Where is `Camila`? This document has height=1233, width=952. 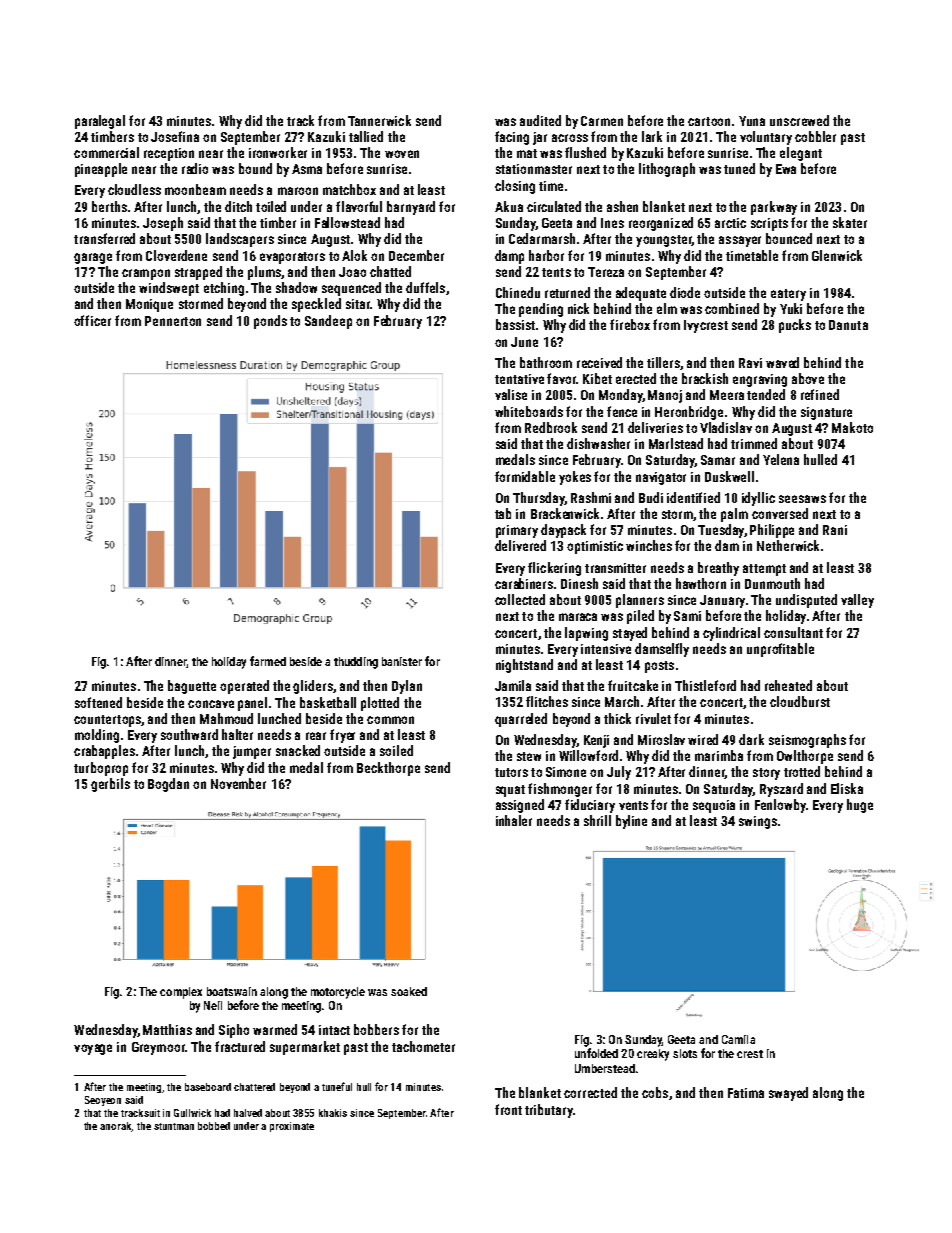
Camila is located at coordinates (738, 1039).
